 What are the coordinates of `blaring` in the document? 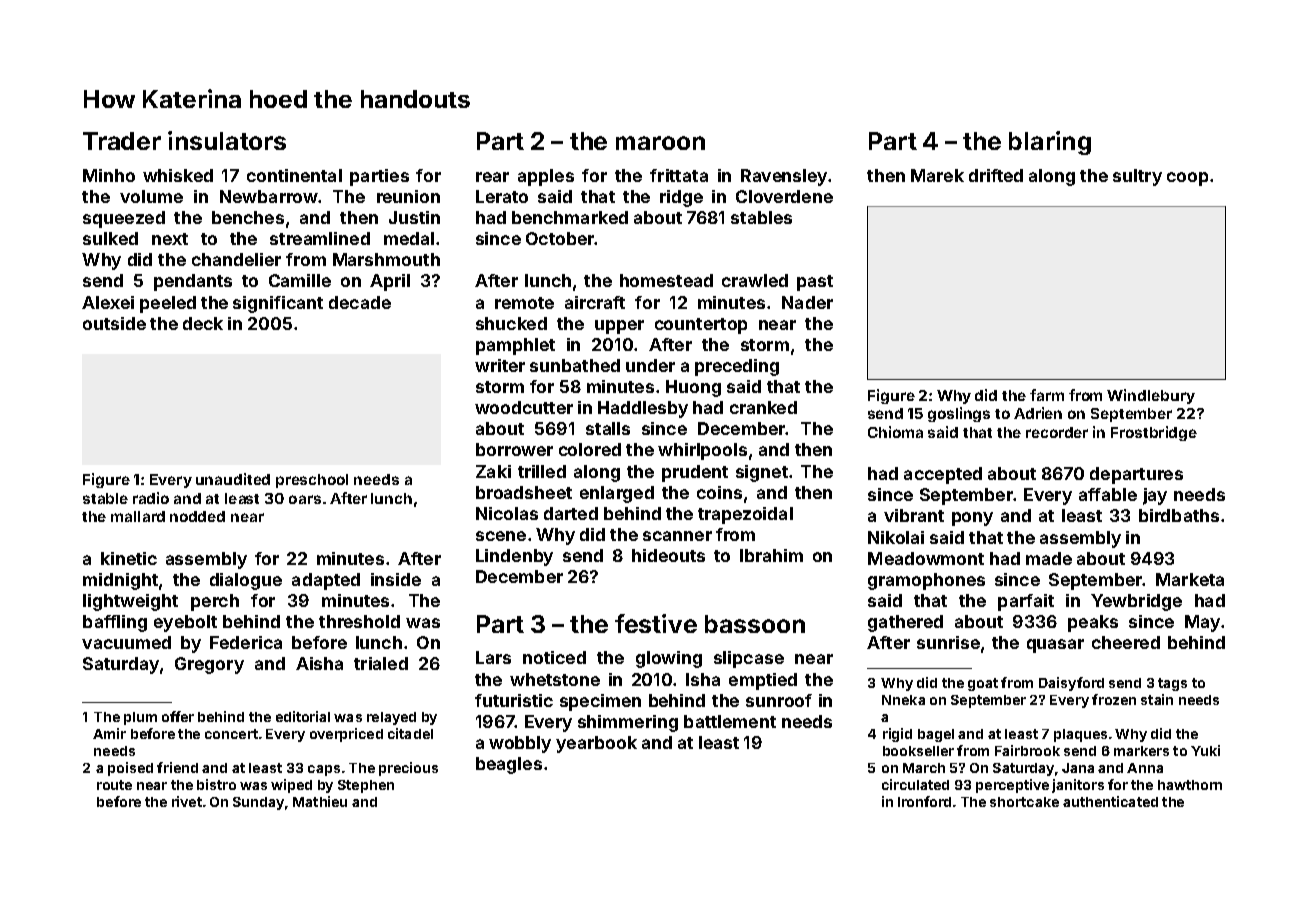 It's located at (1050, 143).
